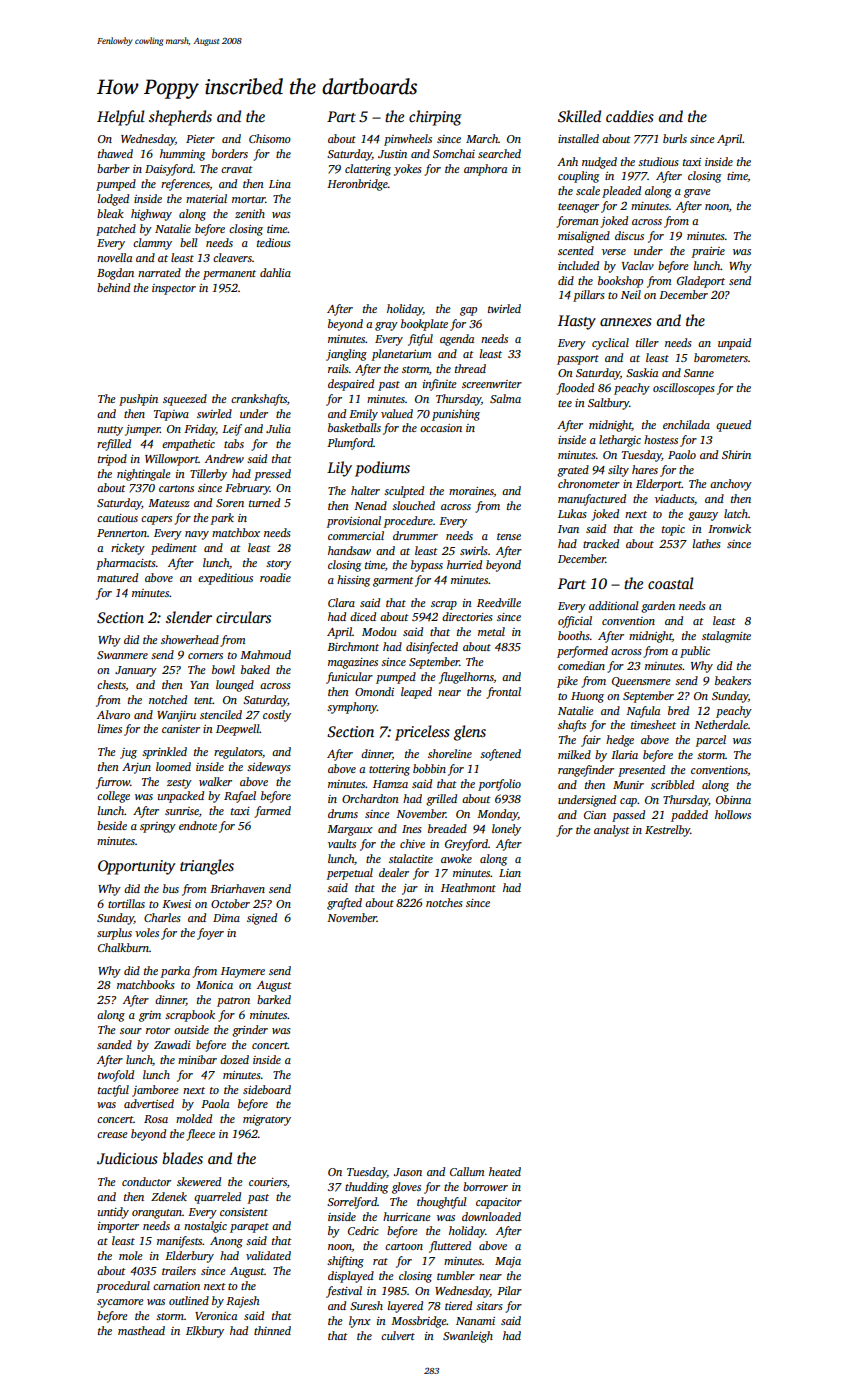 The image size is (849, 1400). I want to click on chirping, so click(435, 118).
